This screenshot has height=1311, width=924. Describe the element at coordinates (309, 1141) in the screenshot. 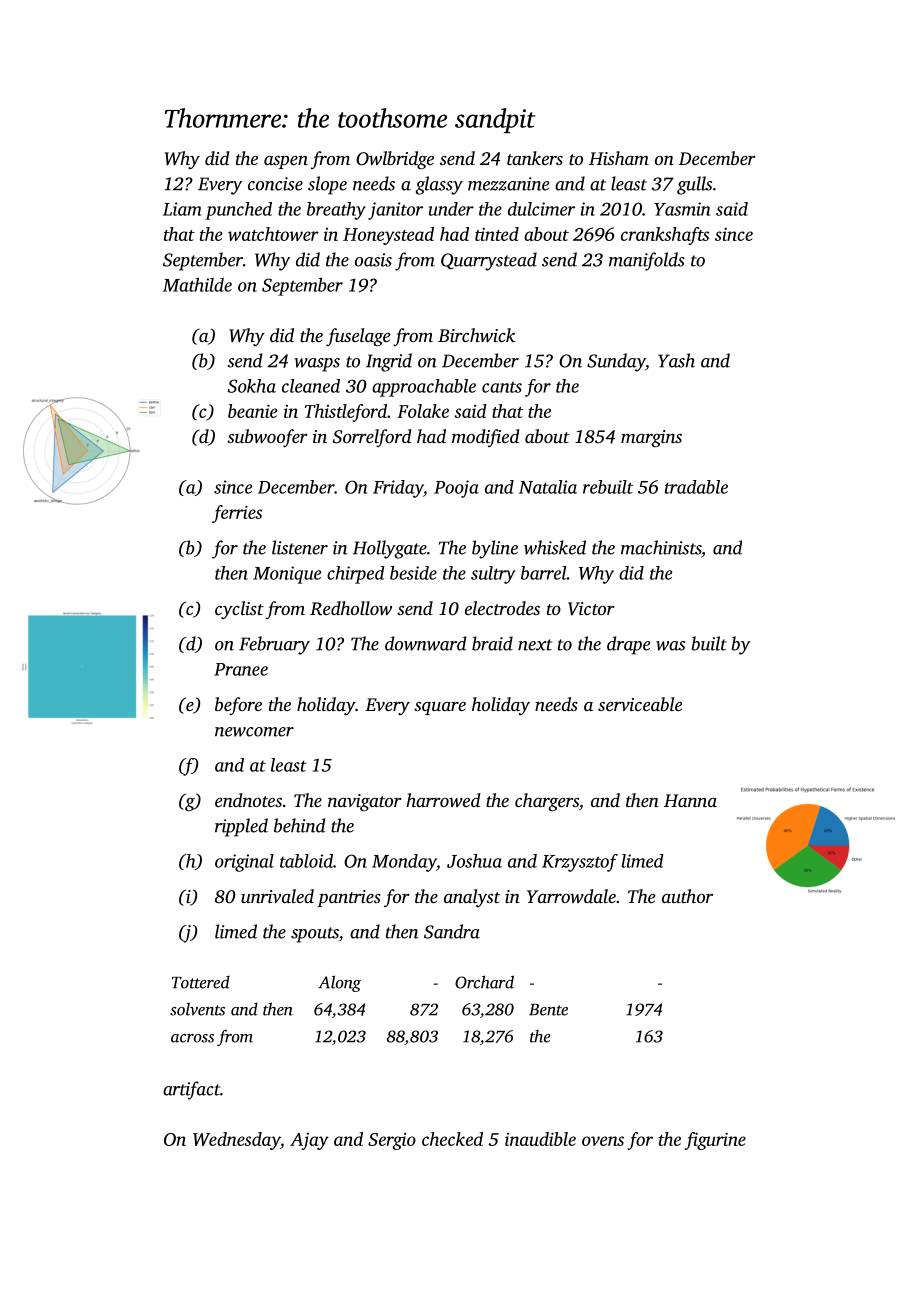

I see `Ajay` at that location.
